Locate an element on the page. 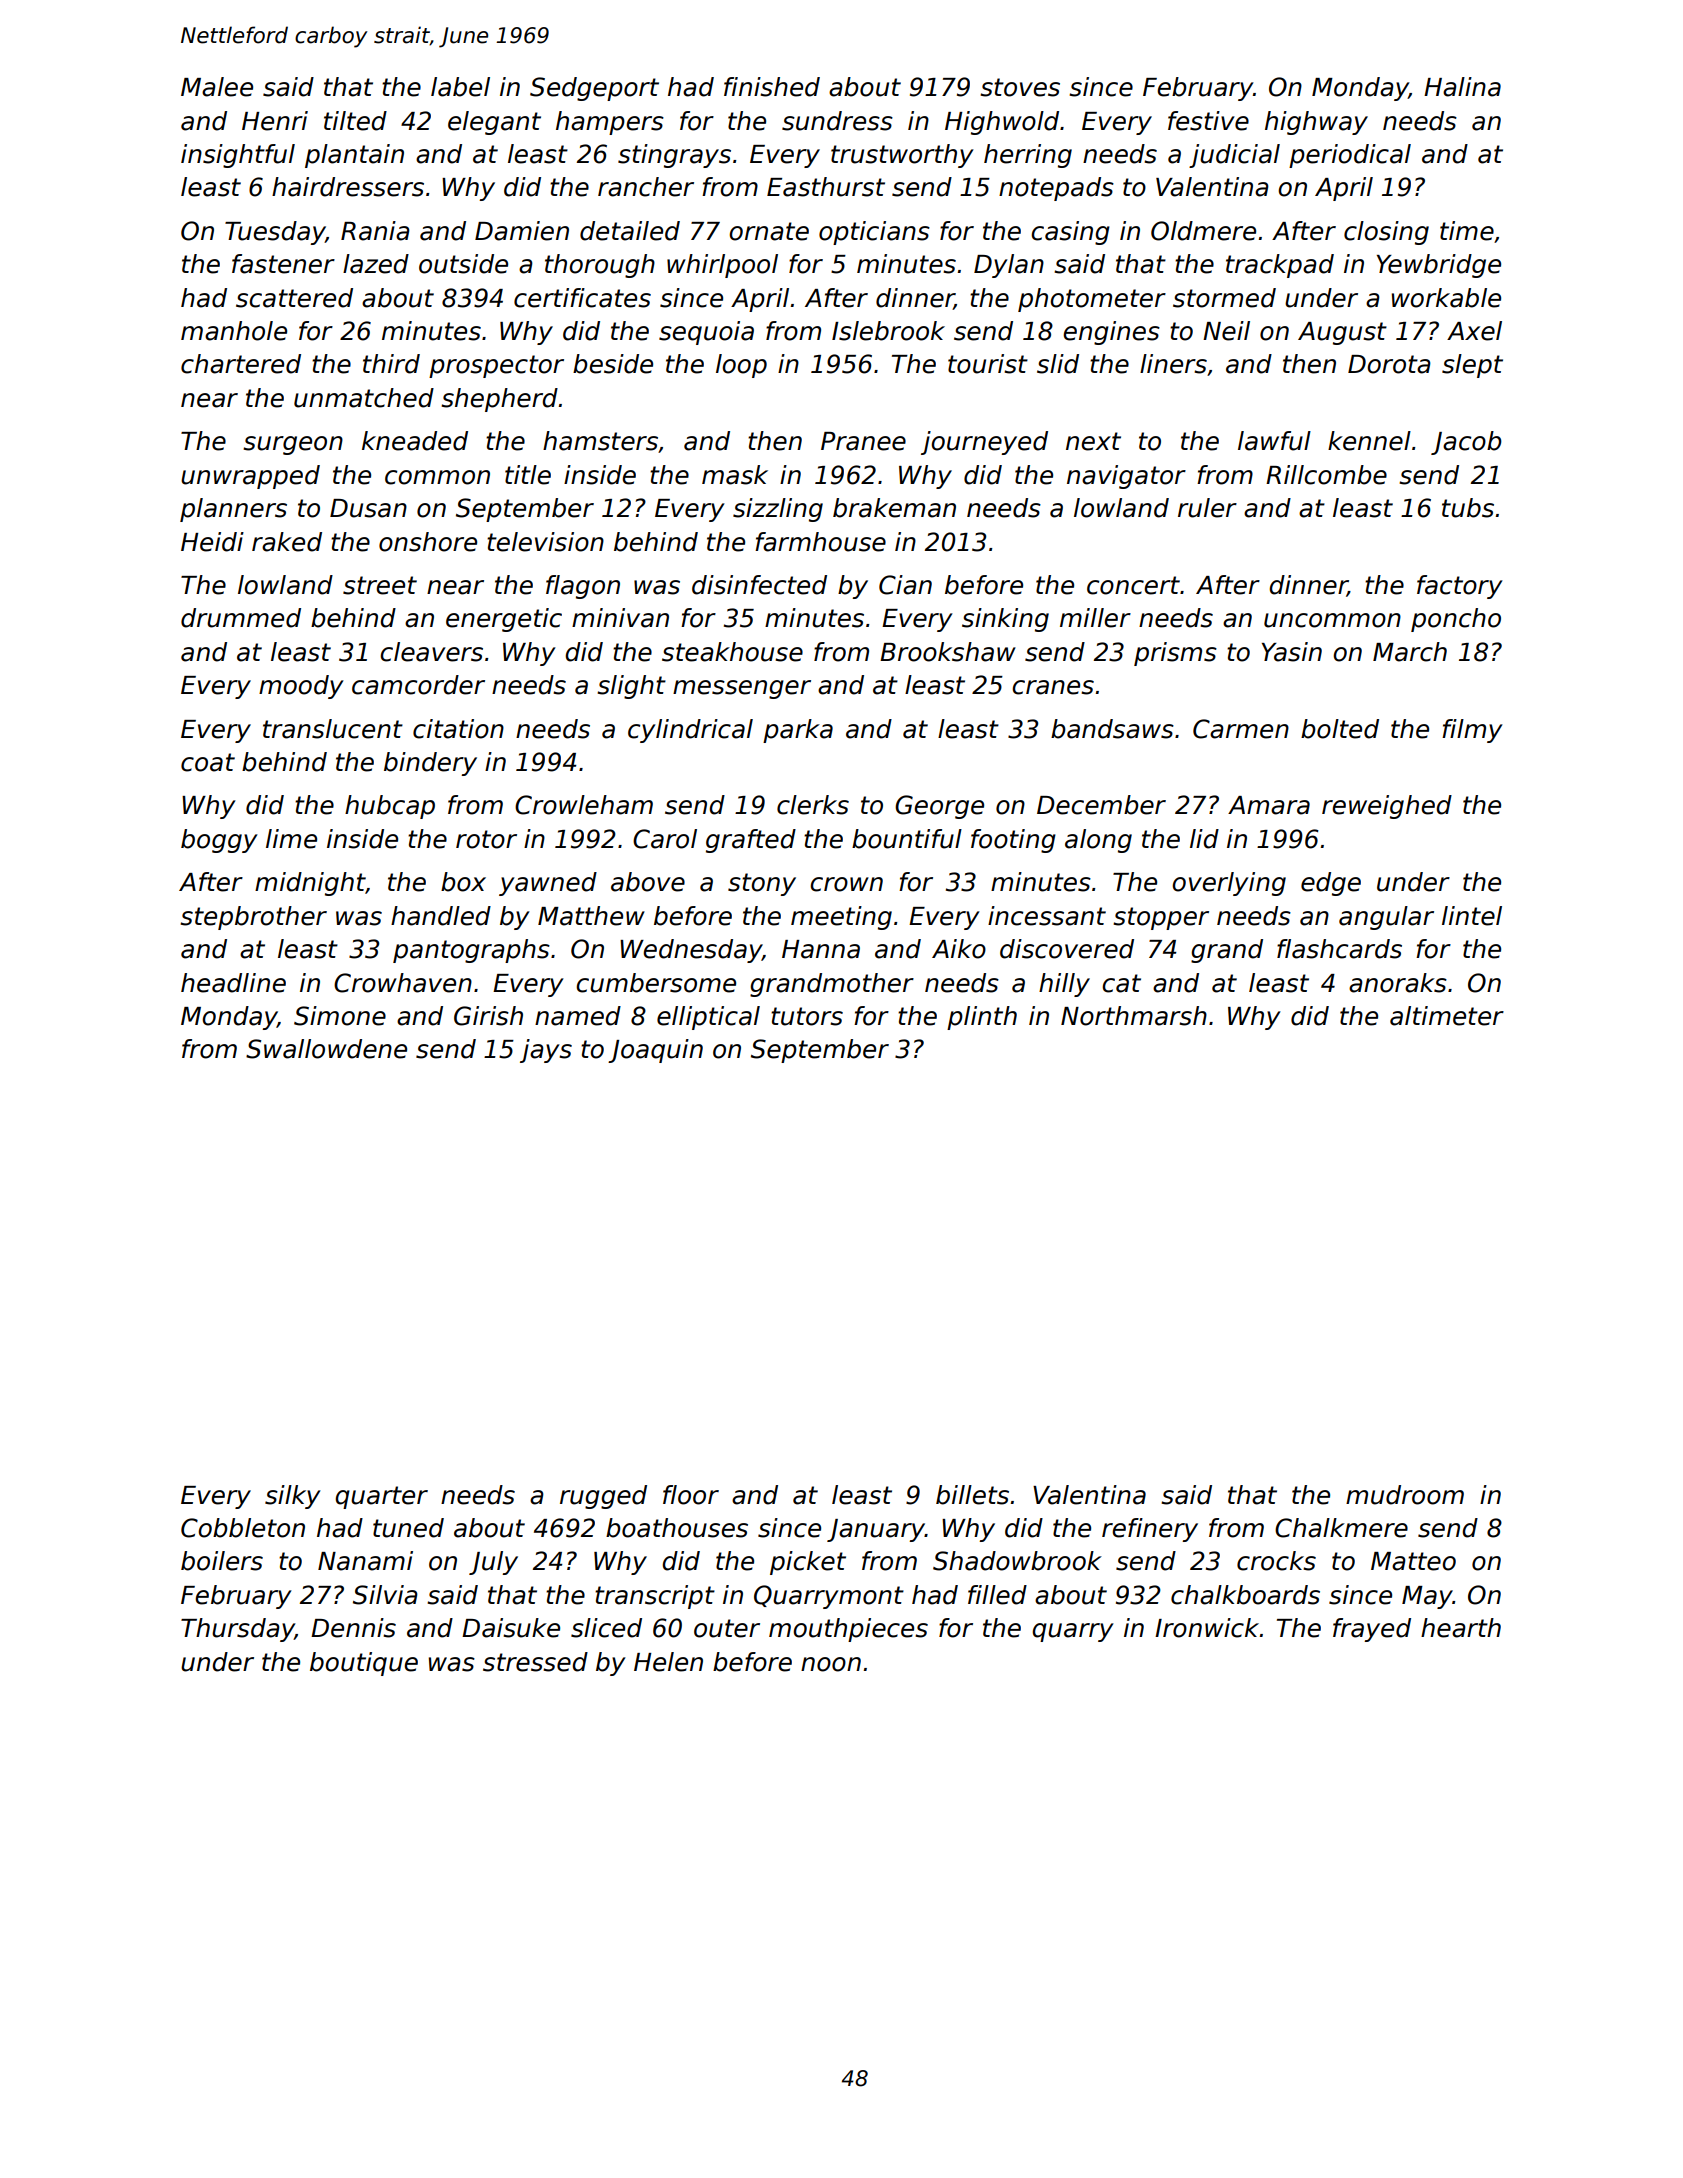 Image resolution: width=1683 pixels, height=2178 pixels. noon is located at coordinates (831, 1664).
